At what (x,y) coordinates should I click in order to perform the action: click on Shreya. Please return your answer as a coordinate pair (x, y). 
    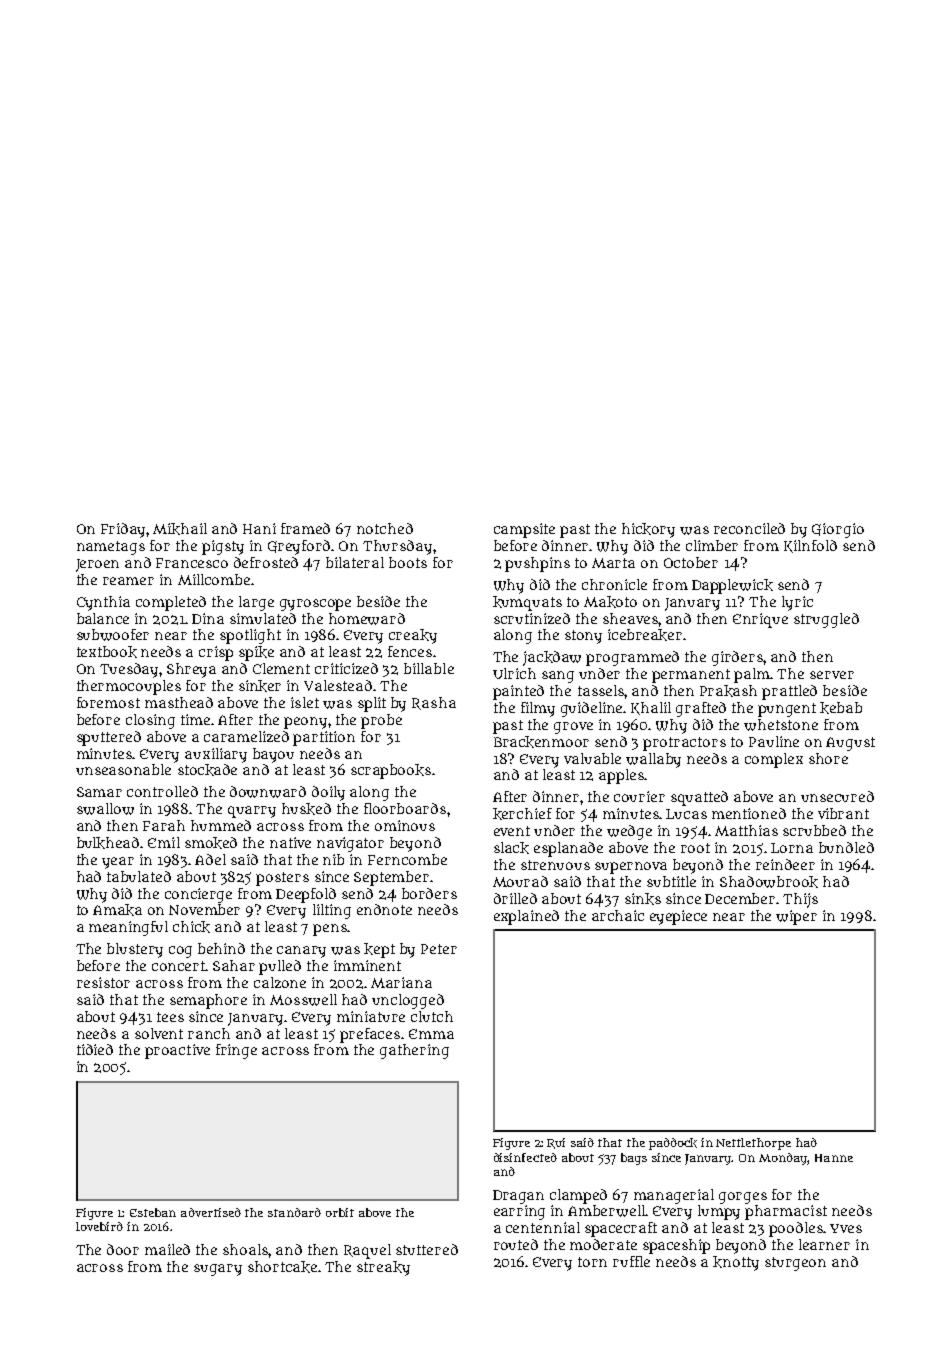
    Looking at the image, I should click on (191, 670).
